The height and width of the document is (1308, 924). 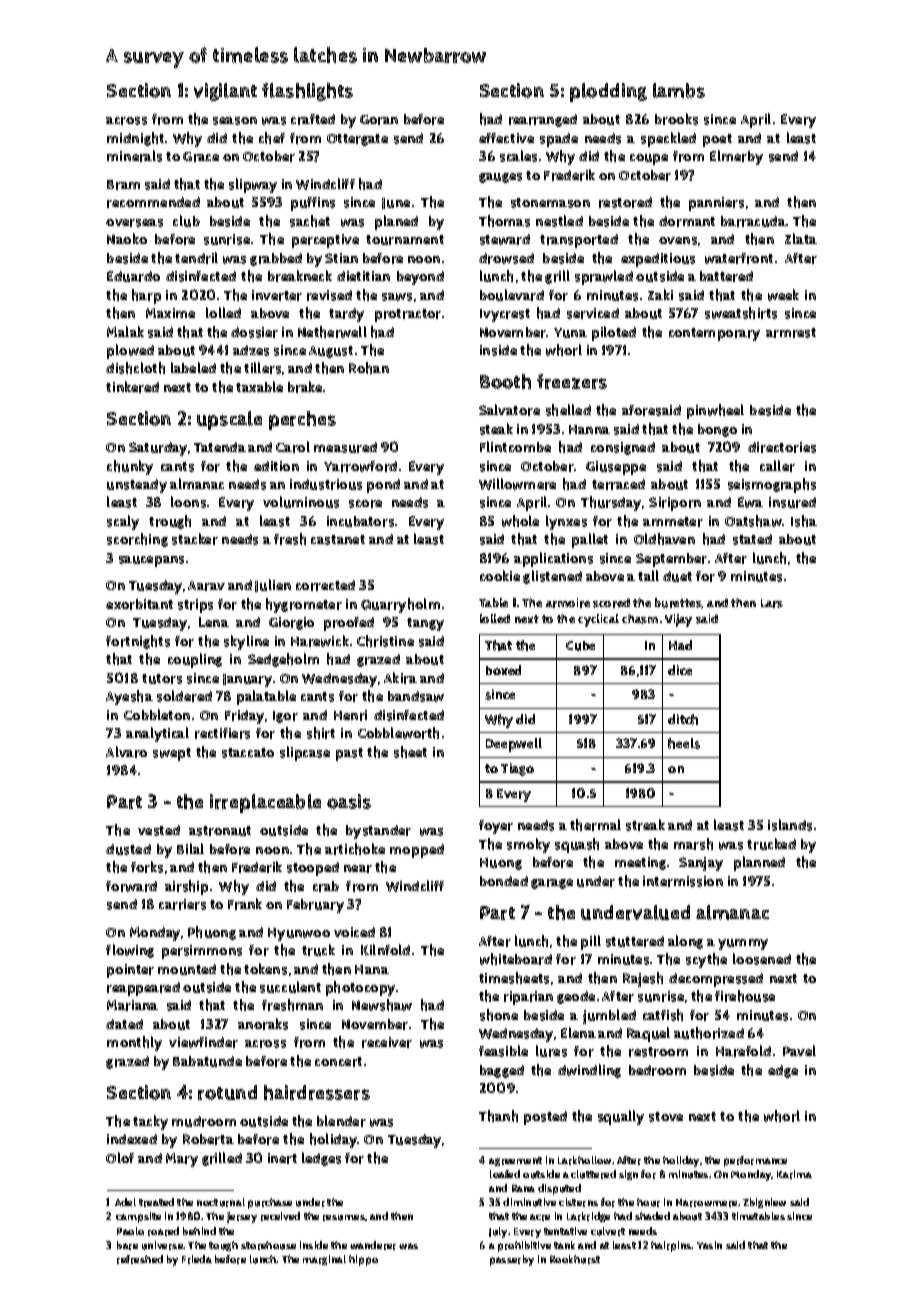 What do you see at coordinates (130, 467) in the document?
I see `chunky` at bounding box center [130, 467].
